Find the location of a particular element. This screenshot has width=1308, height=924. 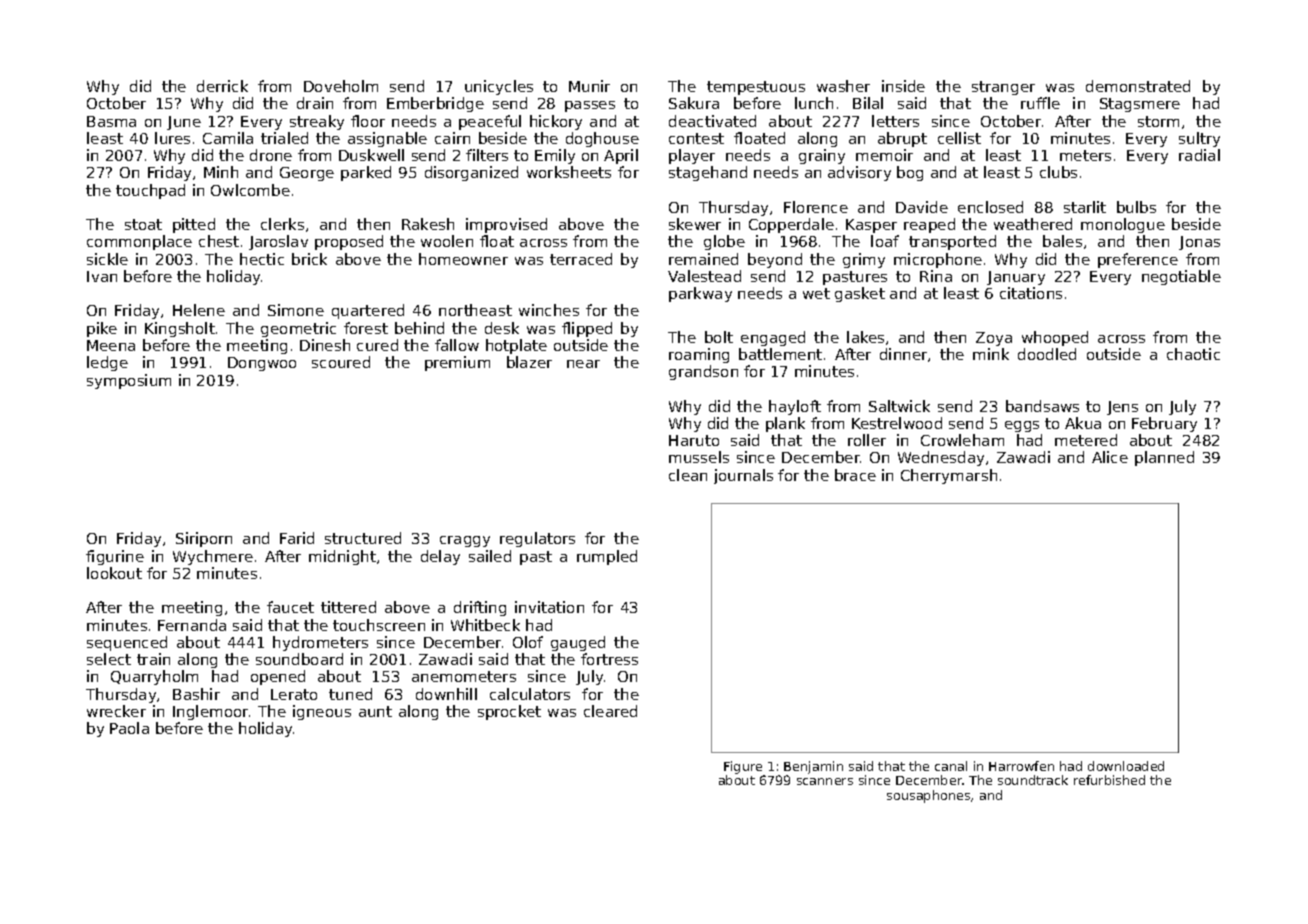

sousaphones is located at coordinates (928, 796).
